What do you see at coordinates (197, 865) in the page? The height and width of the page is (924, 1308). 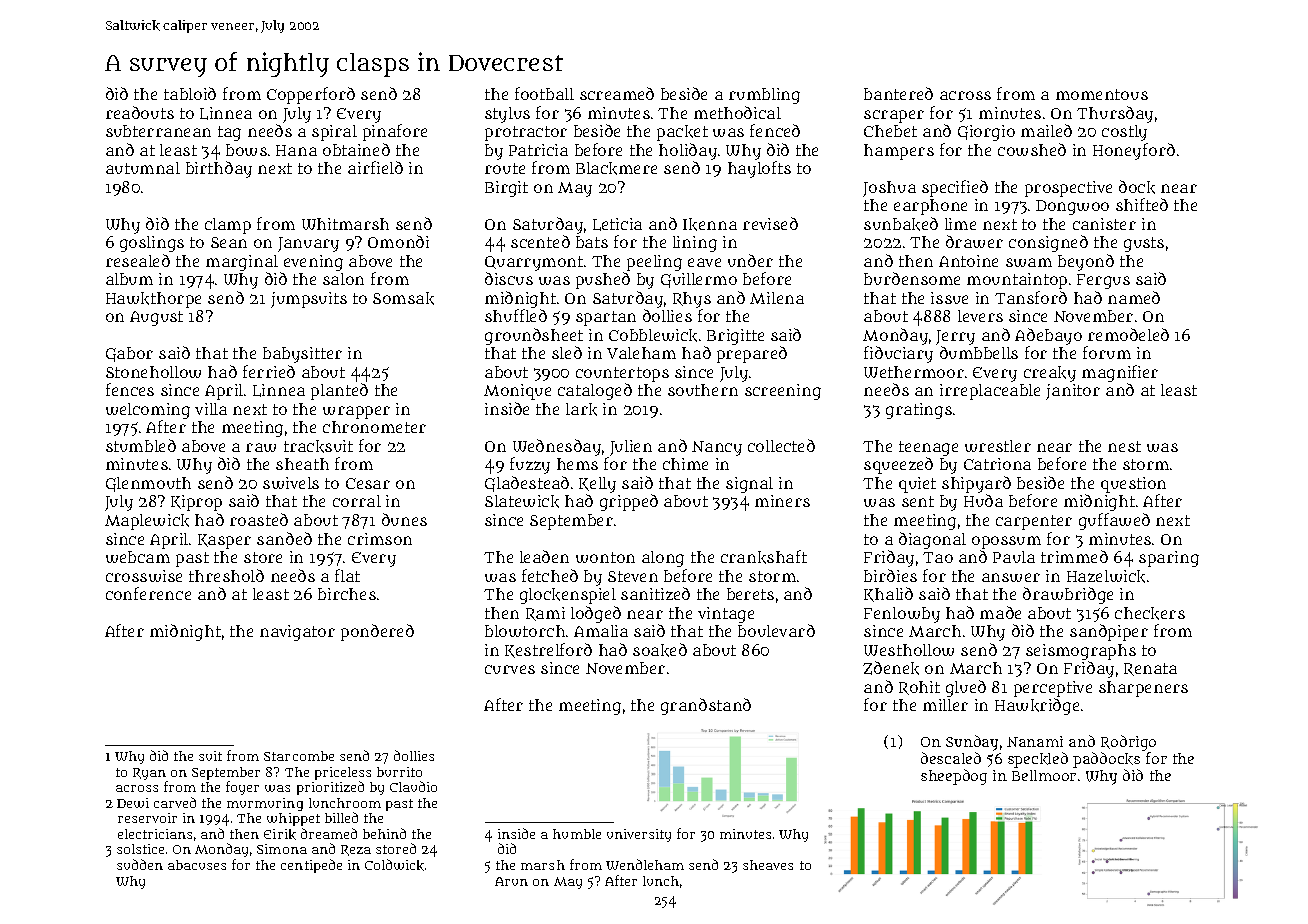 I see `abacuses` at bounding box center [197, 865].
